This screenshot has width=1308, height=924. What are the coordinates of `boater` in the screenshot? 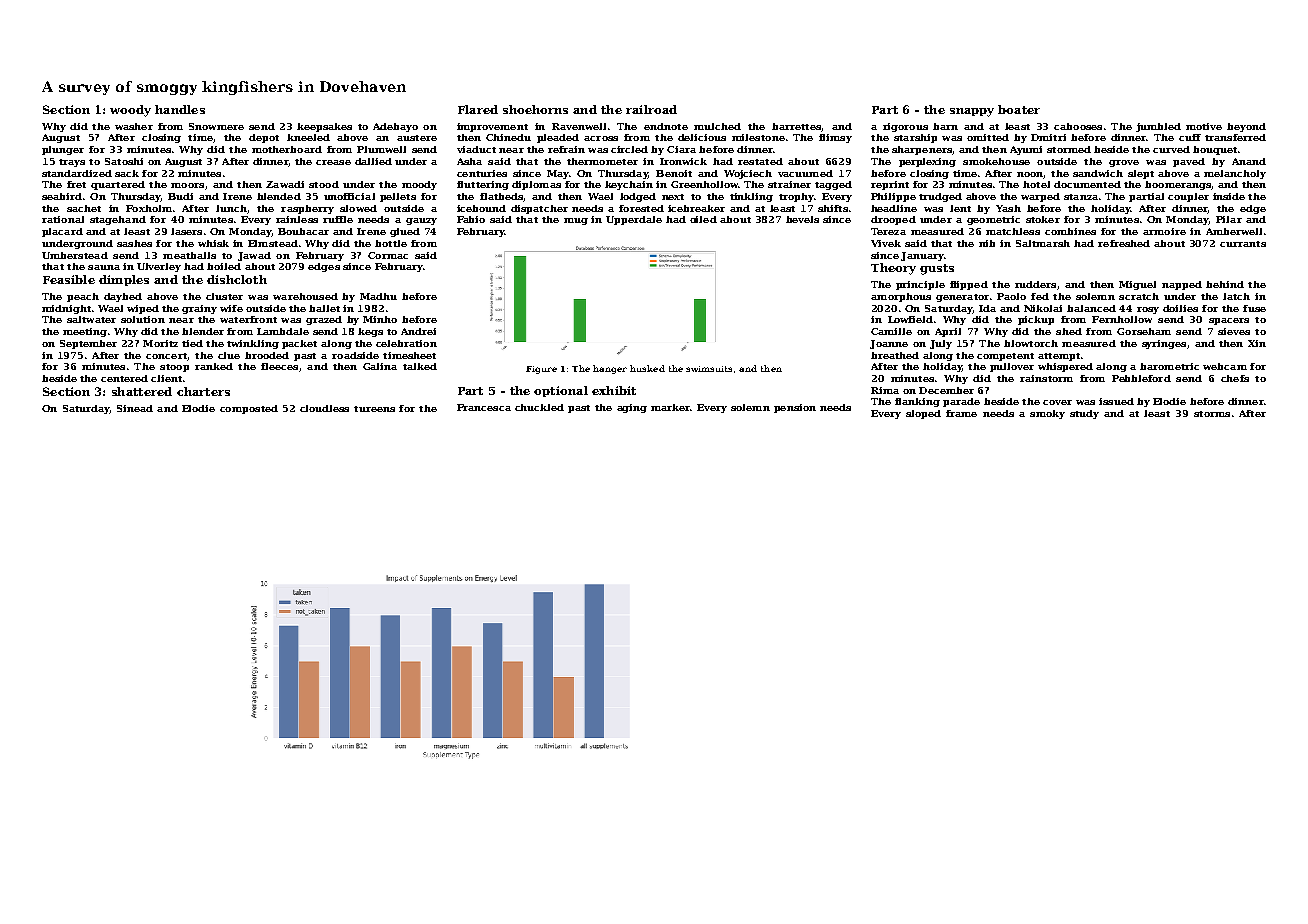 It's located at (1019, 109).
